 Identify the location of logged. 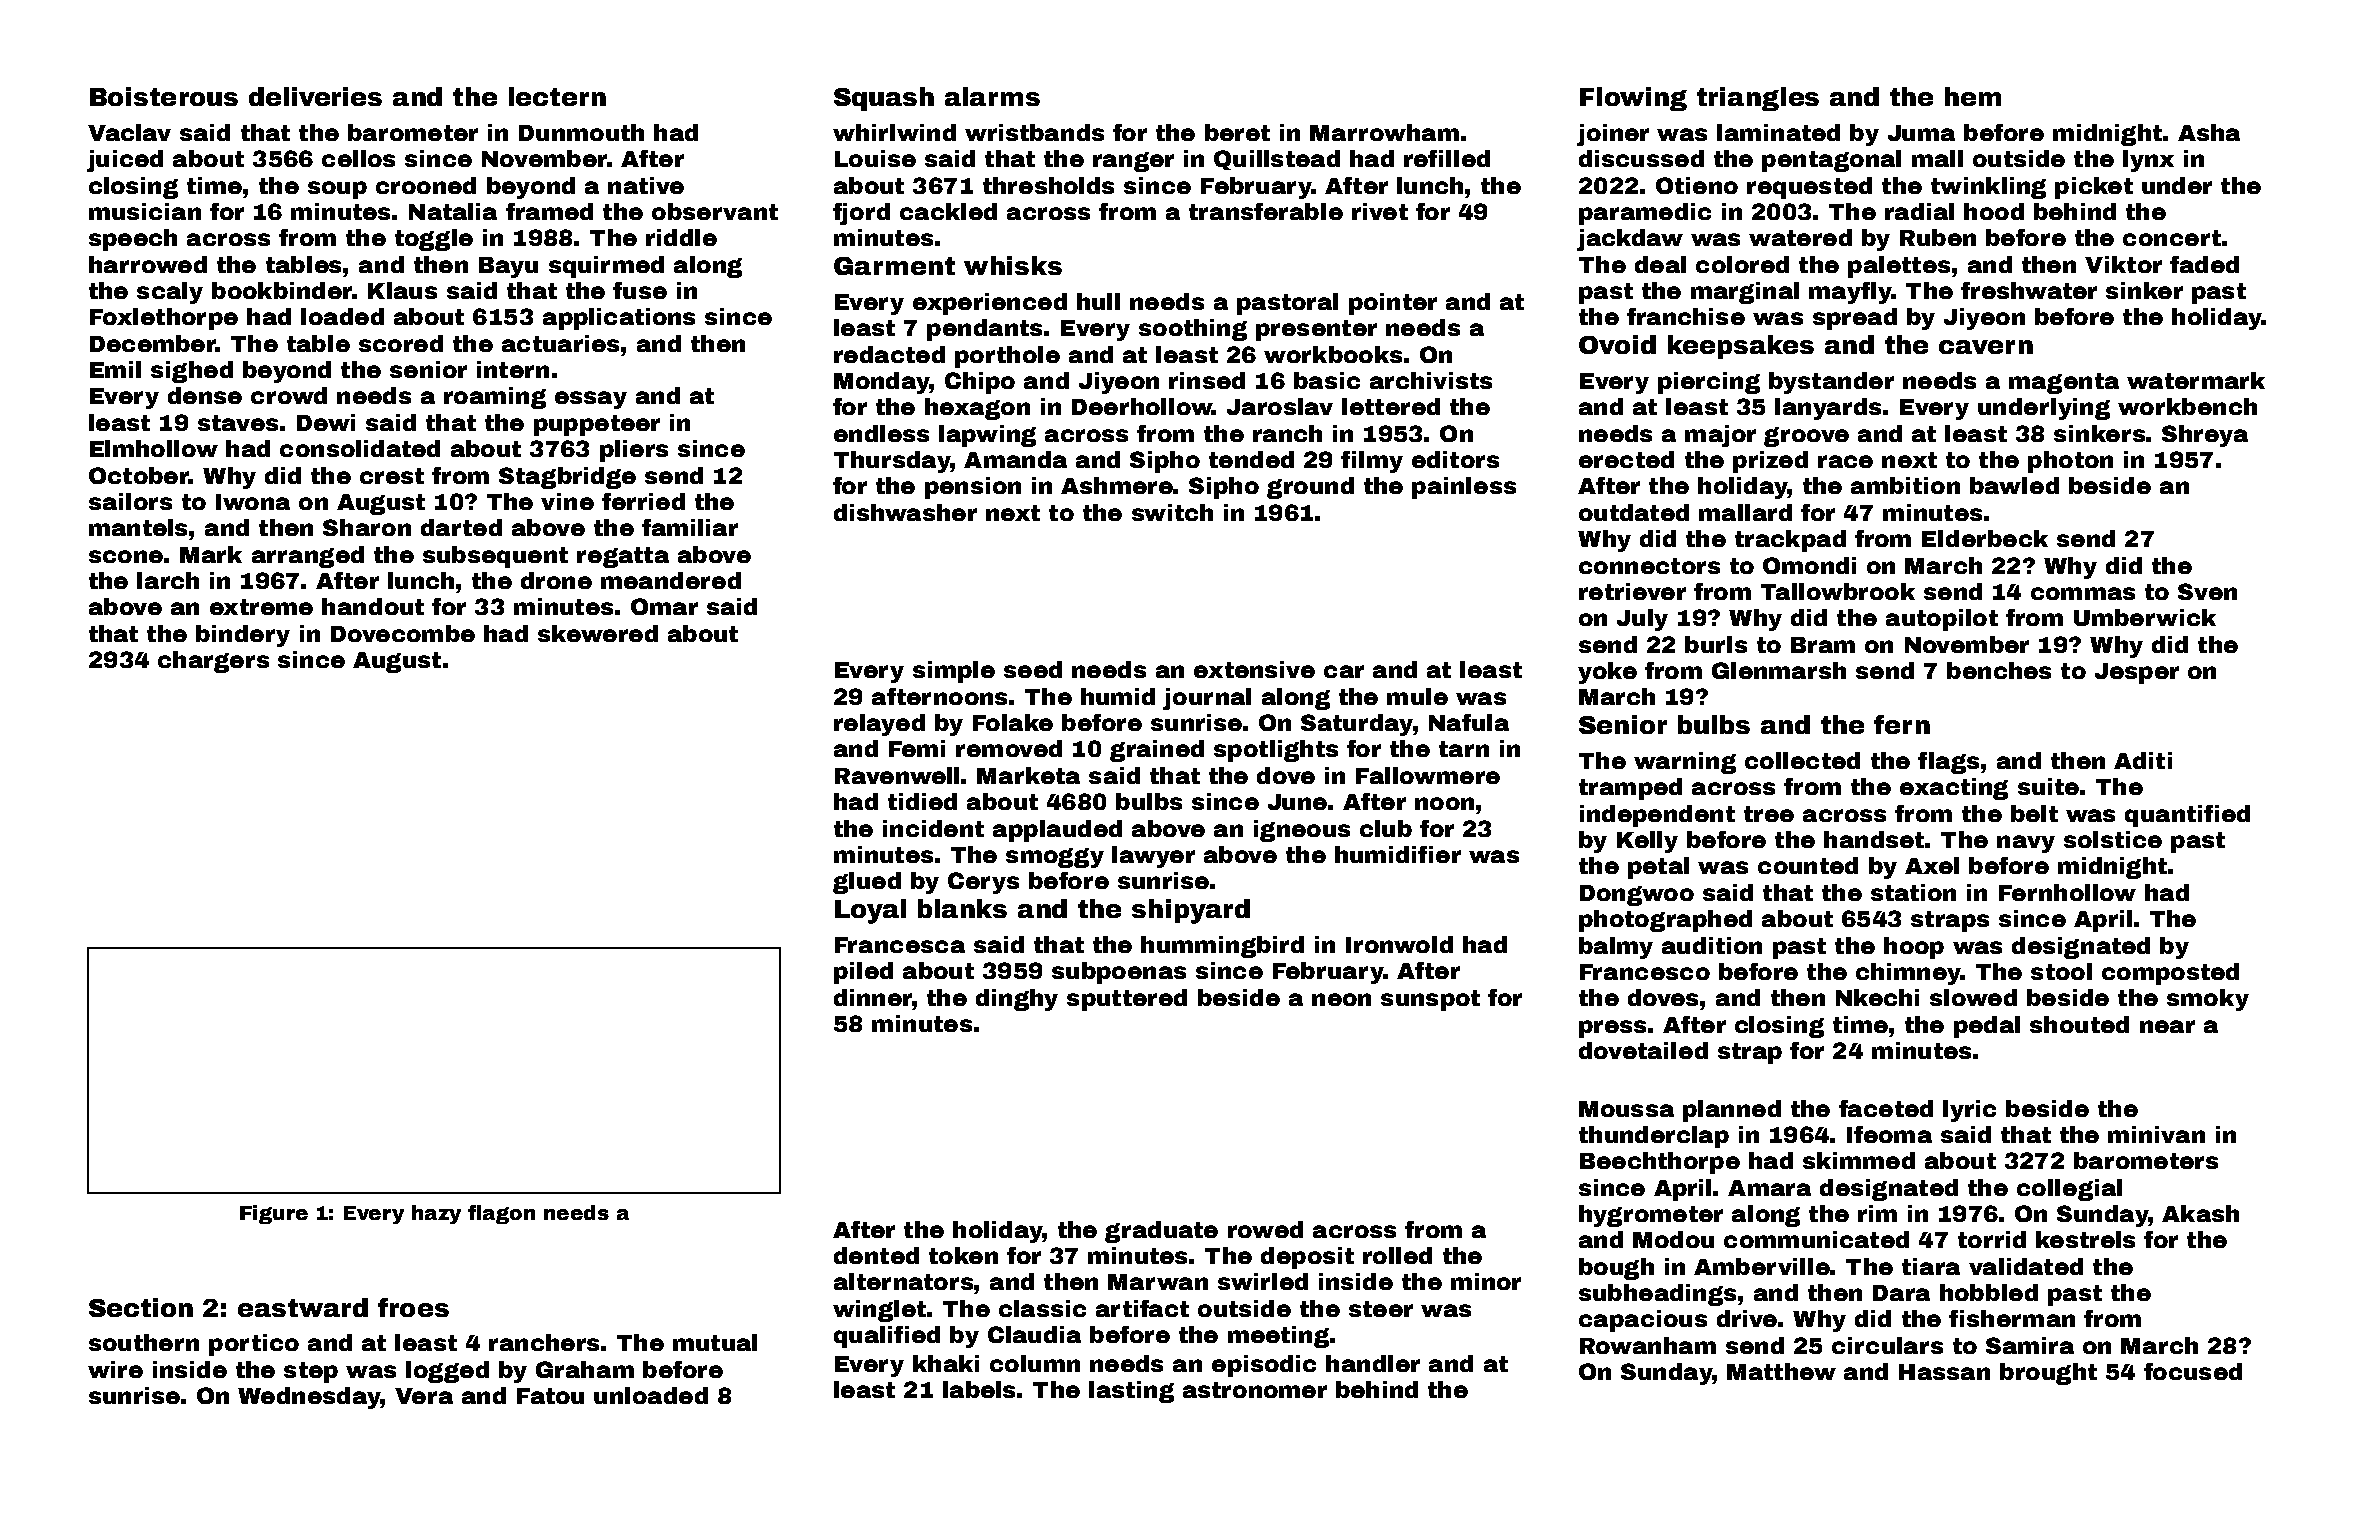
(447, 1372).
